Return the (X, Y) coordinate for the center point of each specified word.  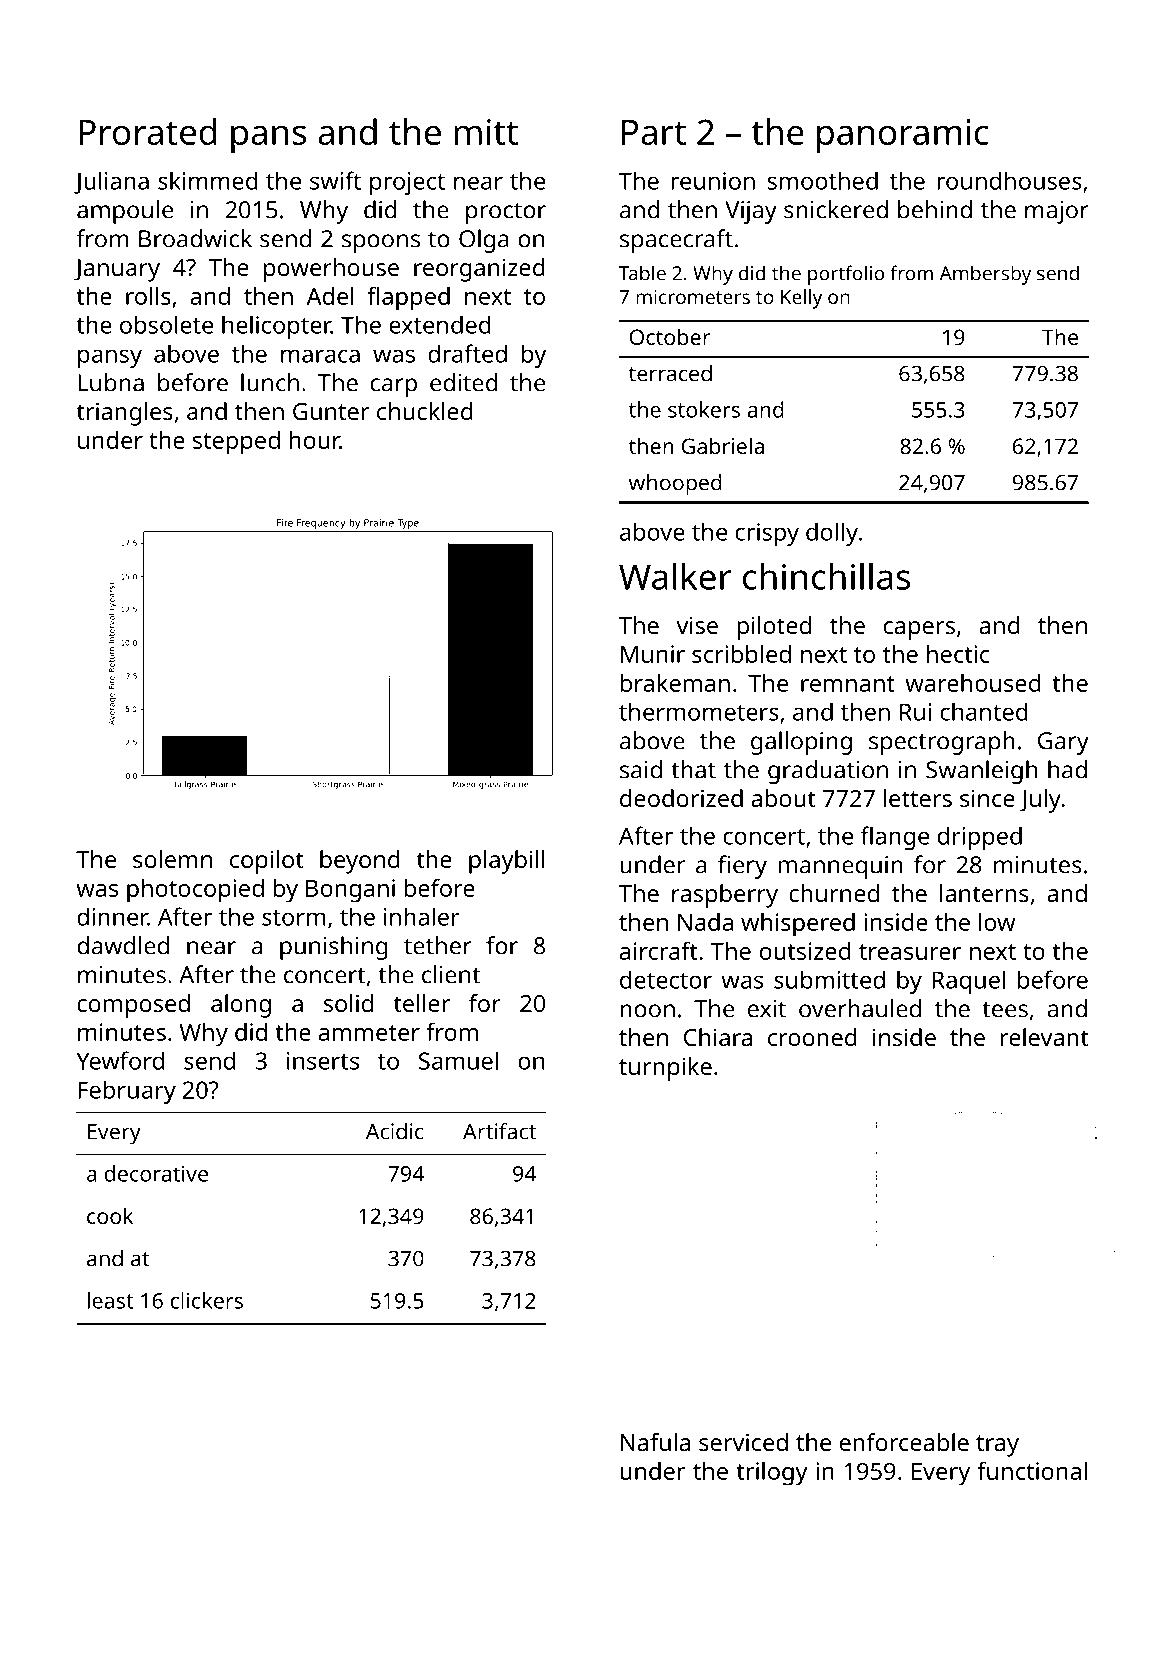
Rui (915, 712)
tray (997, 1446)
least (111, 1300)
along (241, 1006)
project (407, 183)
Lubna (111, 382)
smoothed (822, 180)
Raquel (969, 982)
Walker (675, 576)
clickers (206, 1300)
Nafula (655, 1442)
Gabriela (723, 445)
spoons (381, 243)
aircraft (658, 950)
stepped (236, 443)
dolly (832, 534)
